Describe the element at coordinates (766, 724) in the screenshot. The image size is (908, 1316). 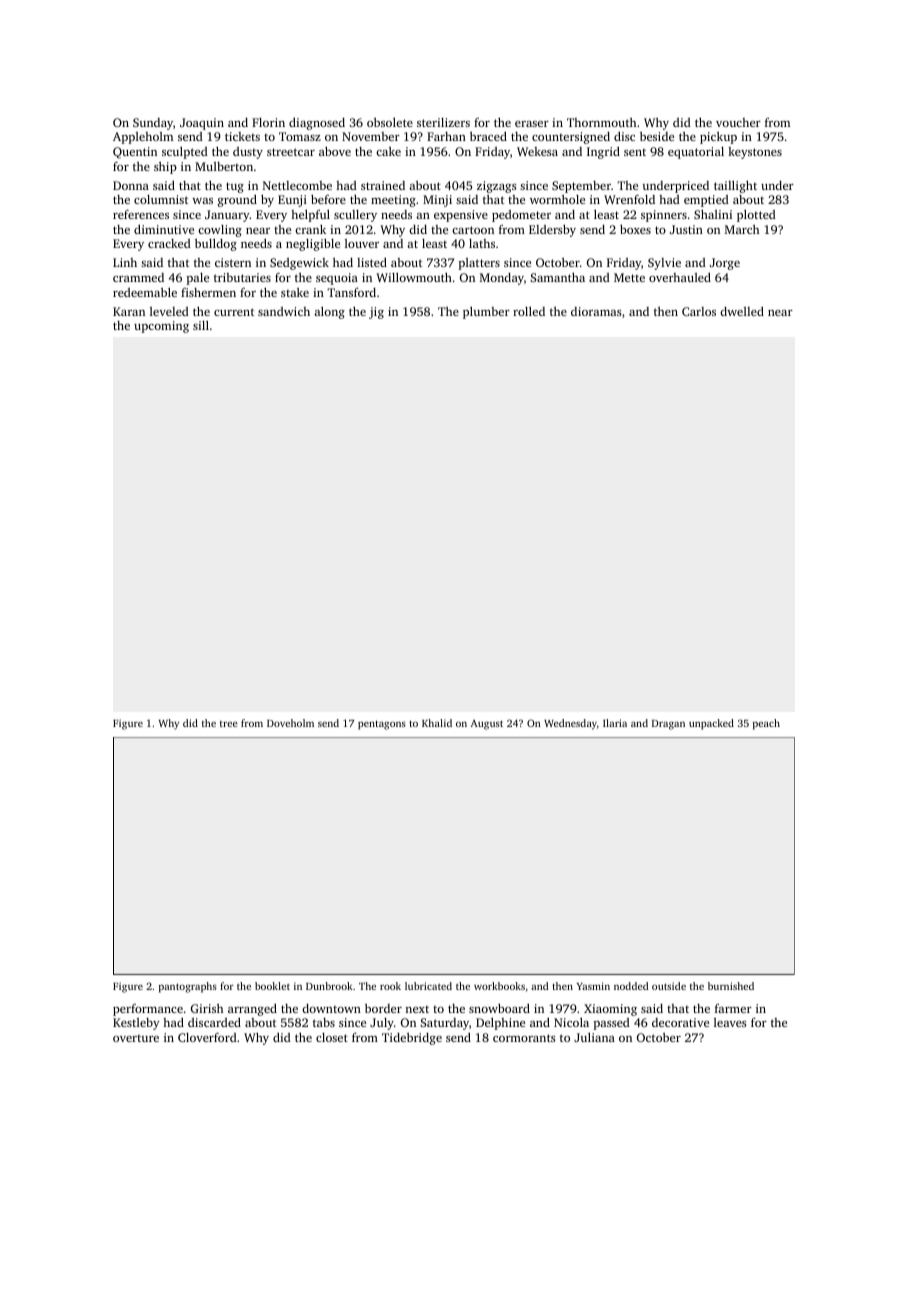
I see `peach` at that location.
